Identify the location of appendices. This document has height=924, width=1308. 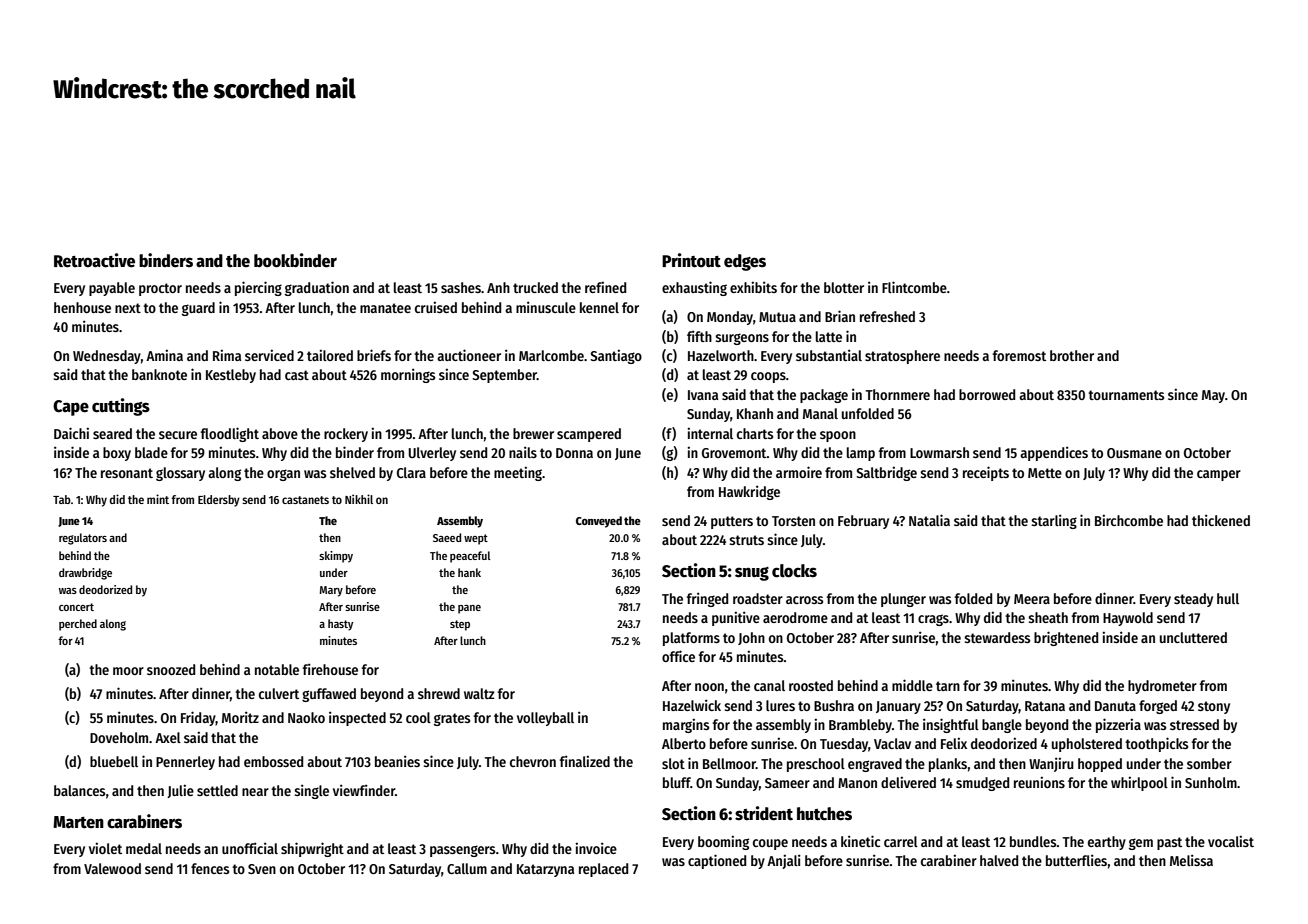
(1054, 453).
